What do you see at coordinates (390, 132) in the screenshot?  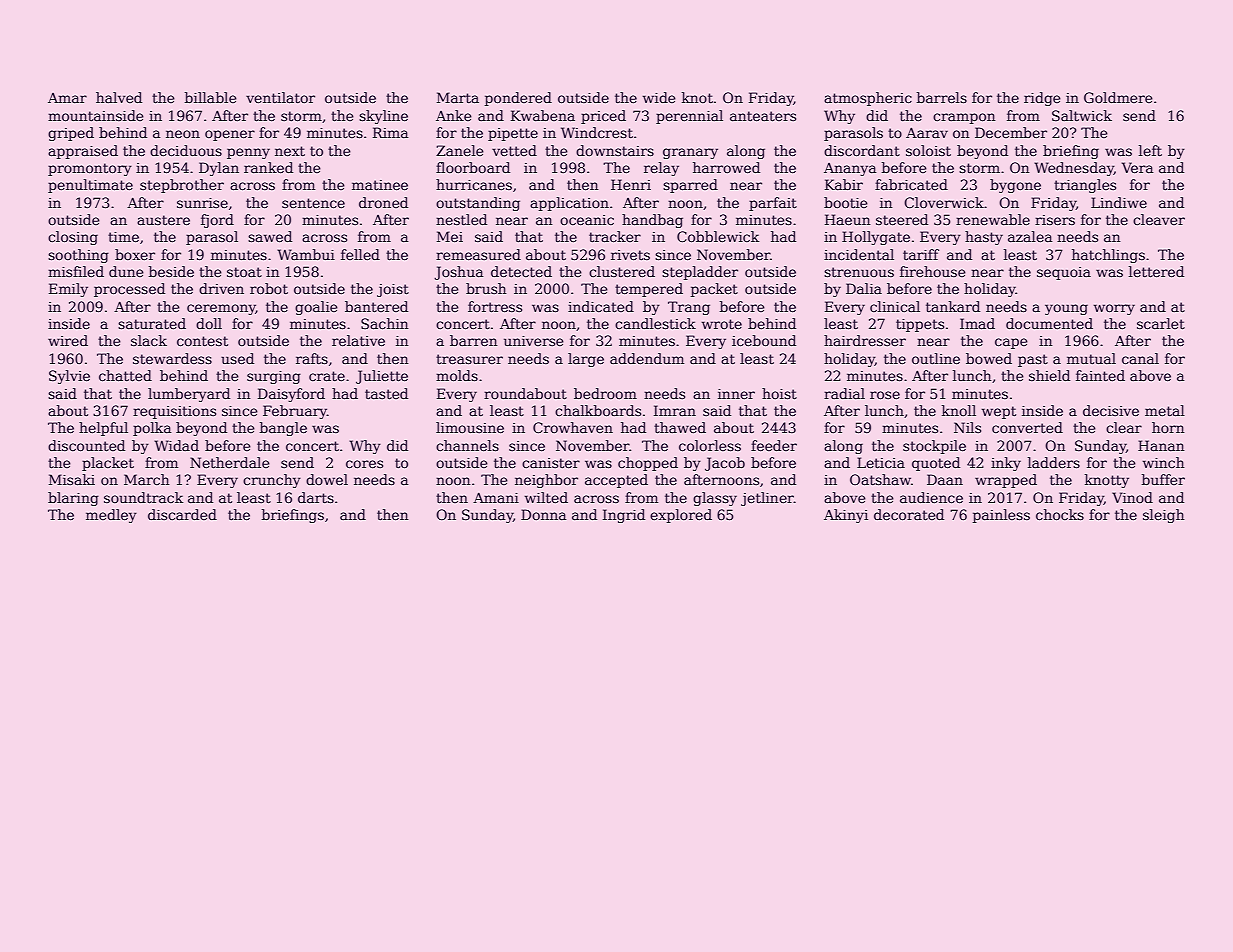 I see `Rima` at bounding box center [390, 132].
